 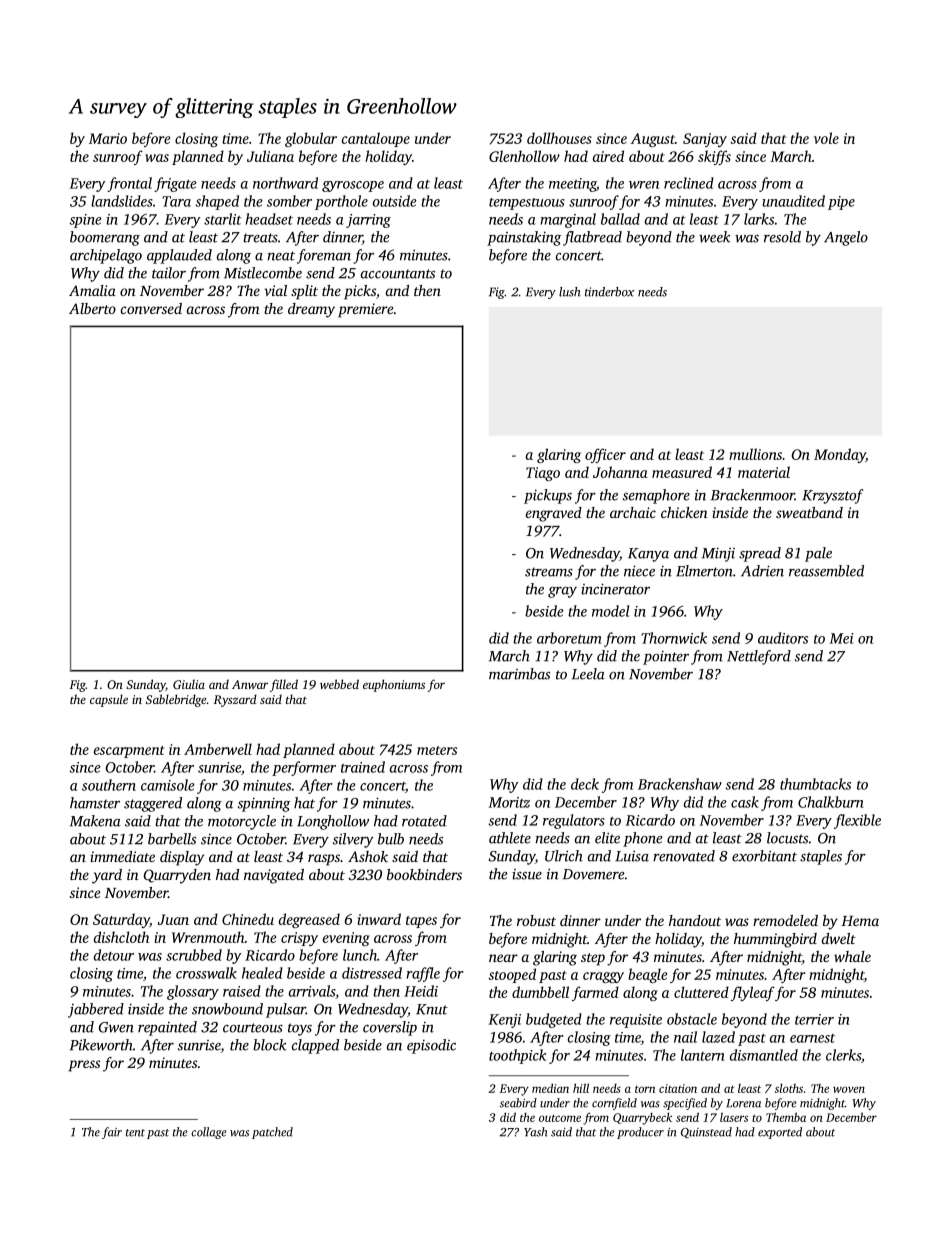 What do you see at coordinates (846, 238) in the page?
I see `Angelo` at bounding box center [846, 238].
